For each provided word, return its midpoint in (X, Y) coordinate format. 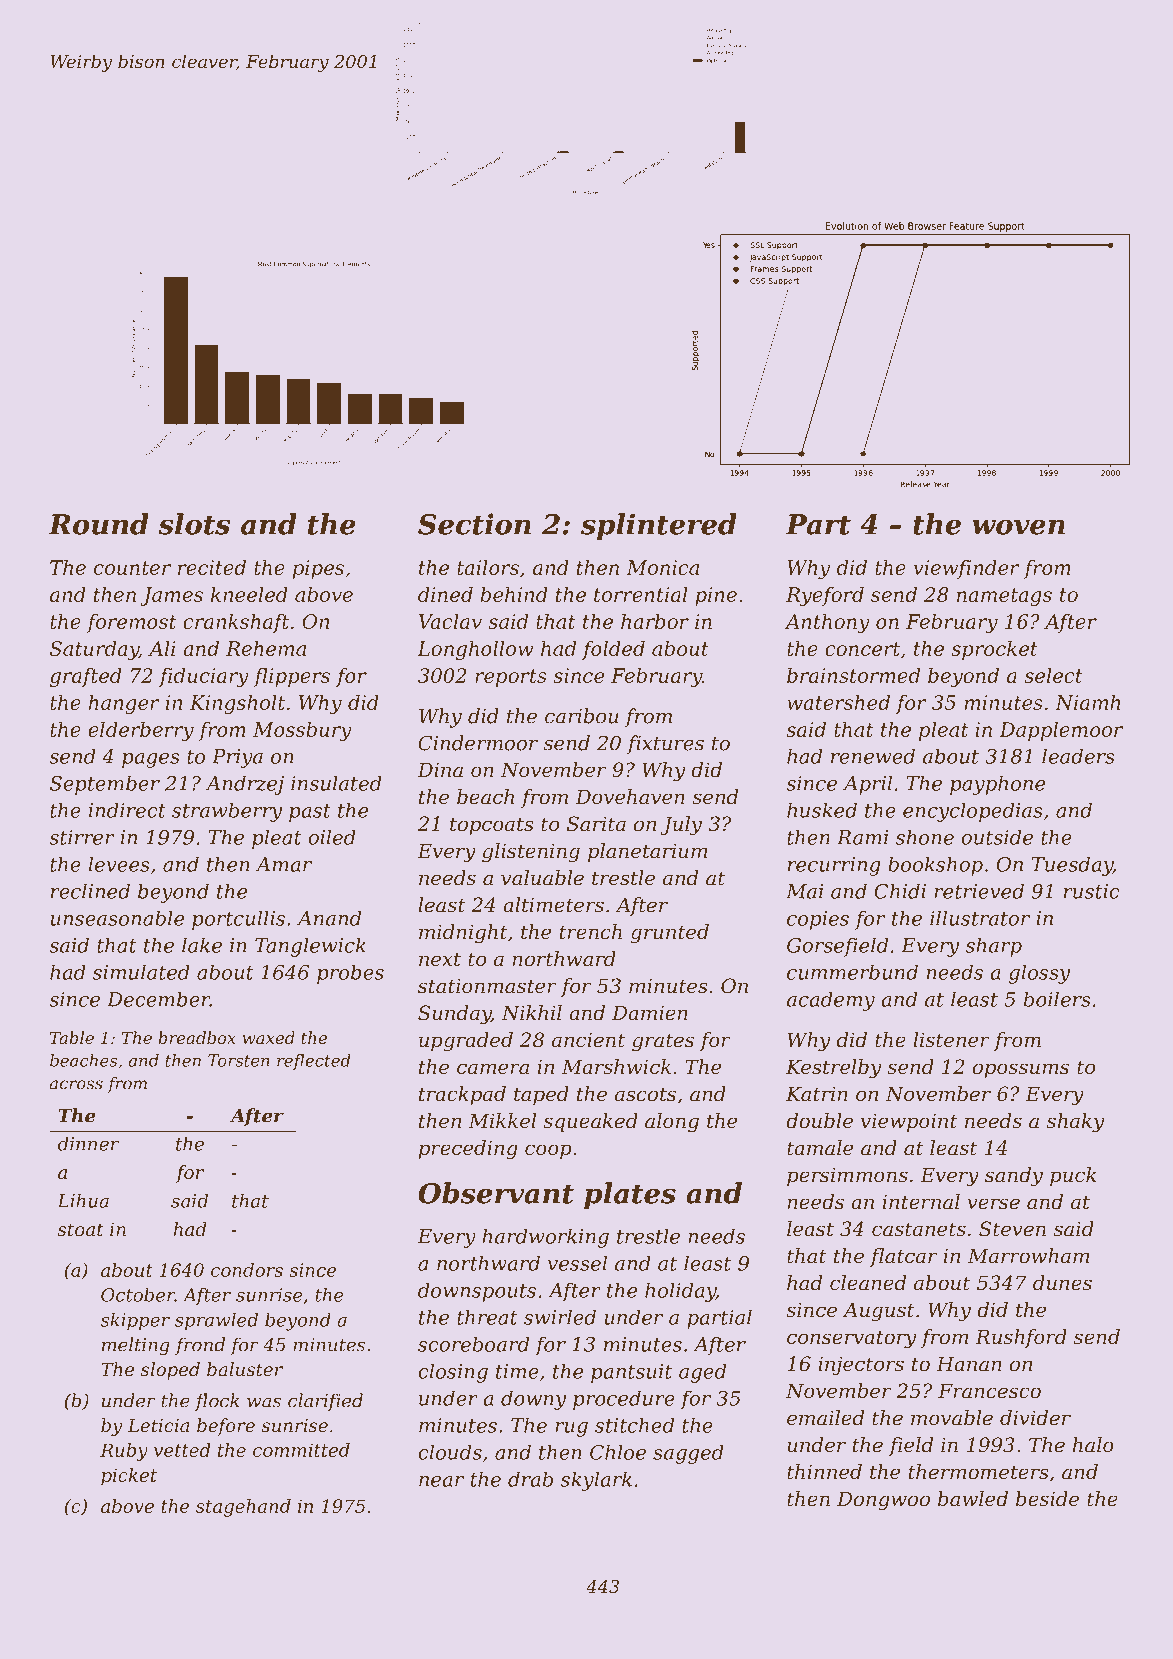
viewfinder (966, 569)
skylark (596, 1481)
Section (474, 524)
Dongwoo (883, 1501)
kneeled (249, 594)
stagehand (243, 1508)
